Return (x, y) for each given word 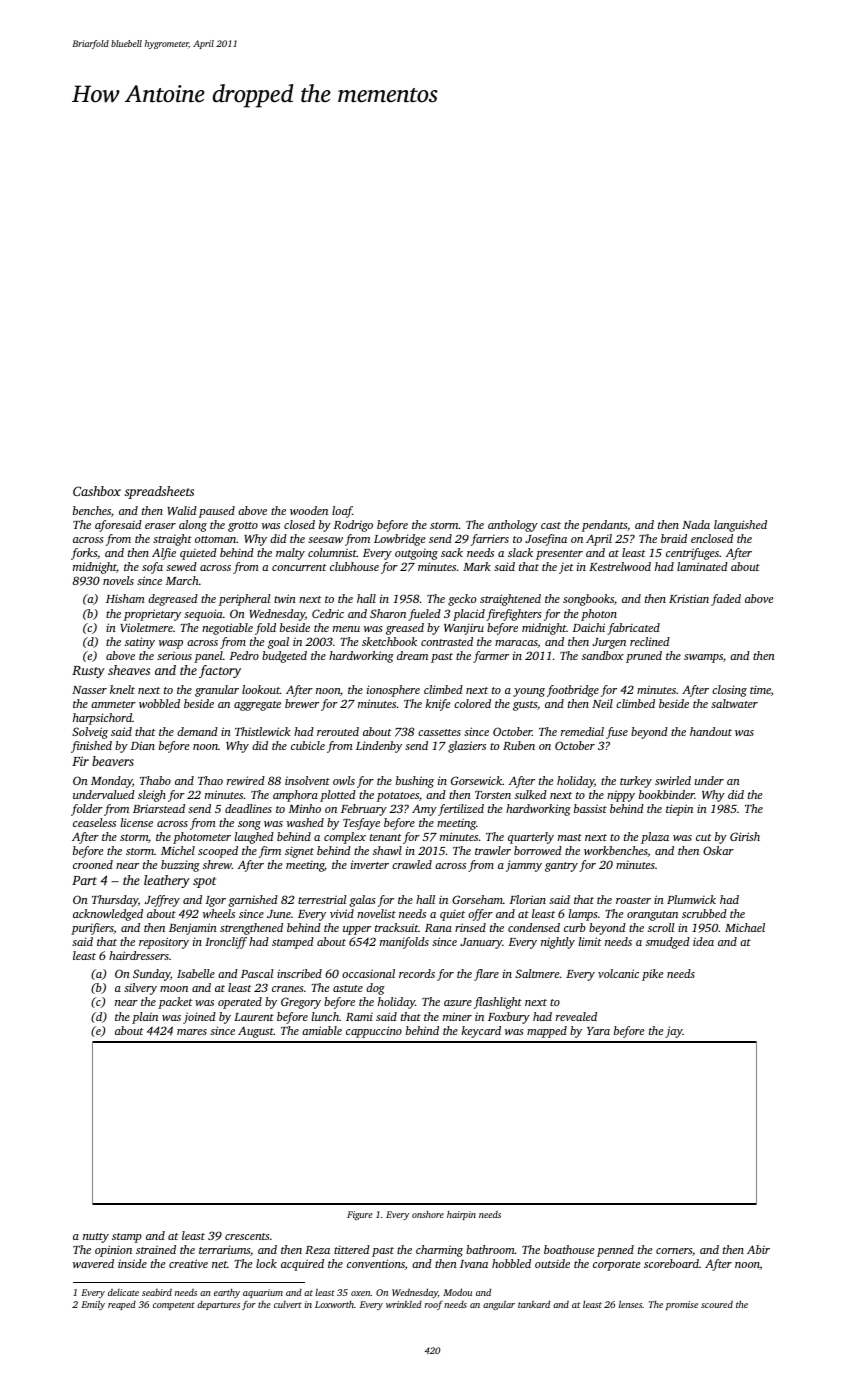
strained (156, 1249)
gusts (525, 706)
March (182, 580)
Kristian (689, 598)
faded (726, 600)
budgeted (284, 657)
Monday (111, 782)
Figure (359, 1215)
